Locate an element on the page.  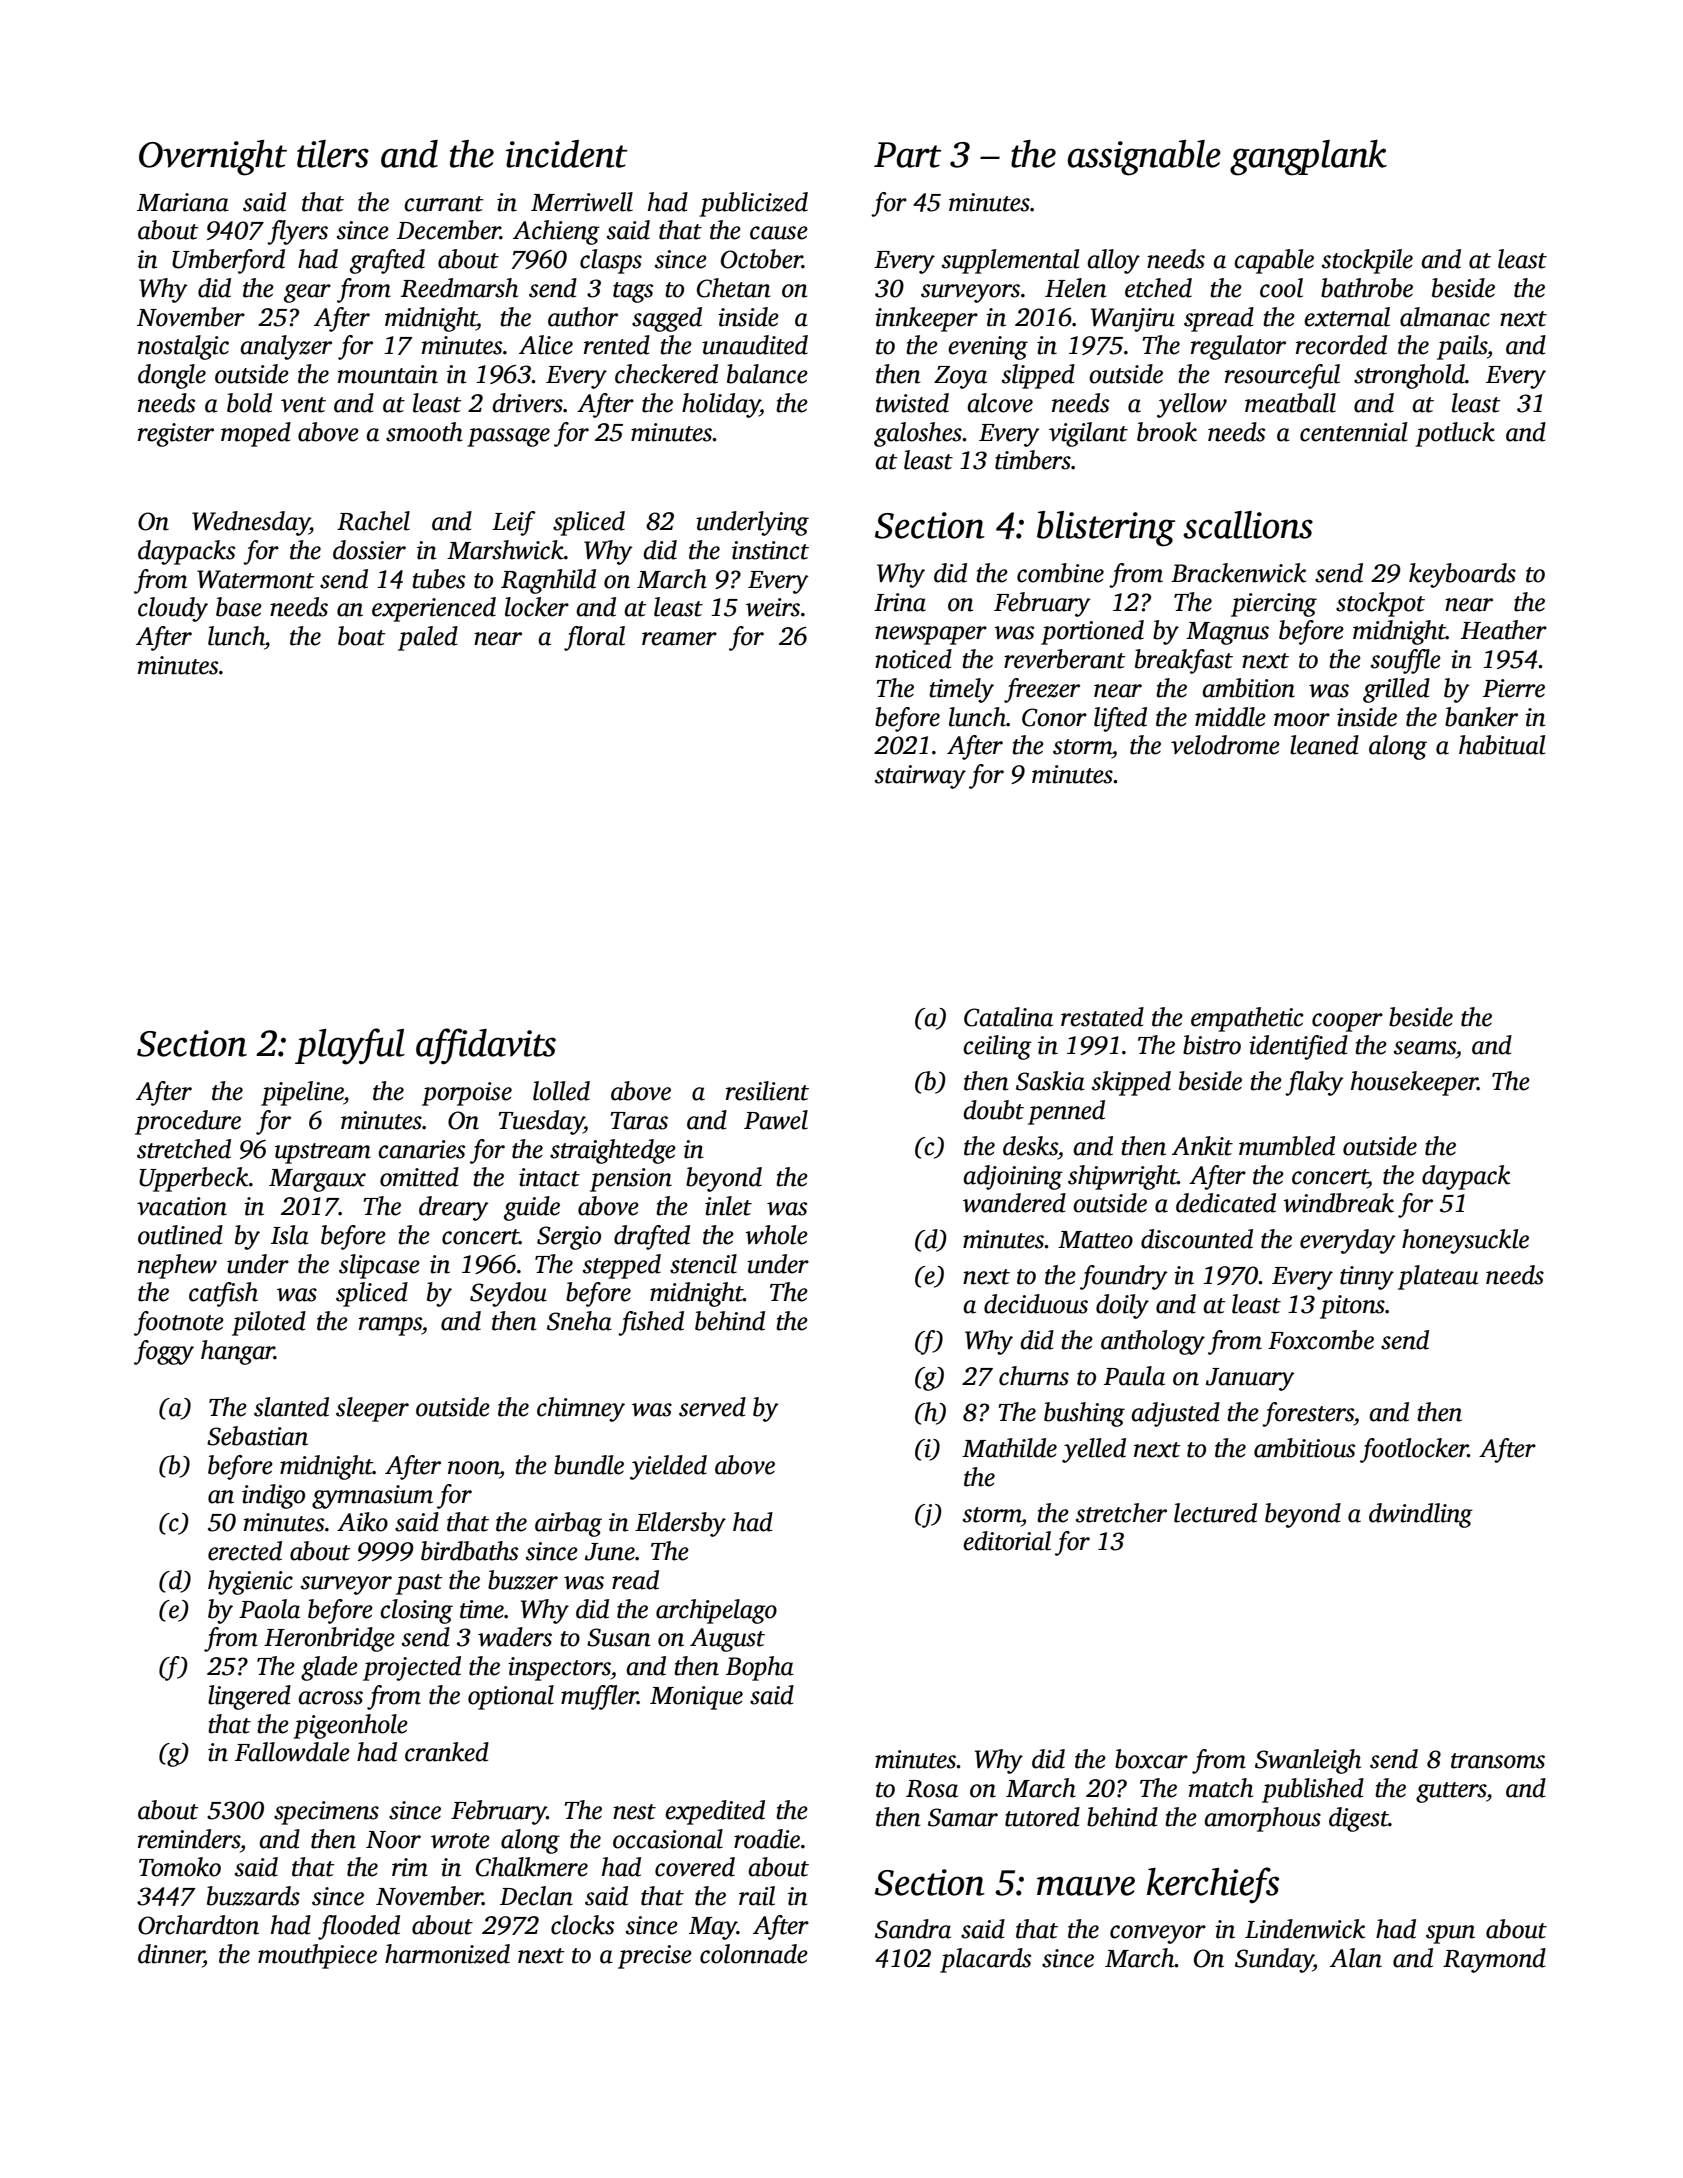
whole is located at coordinates (776, 1235).
